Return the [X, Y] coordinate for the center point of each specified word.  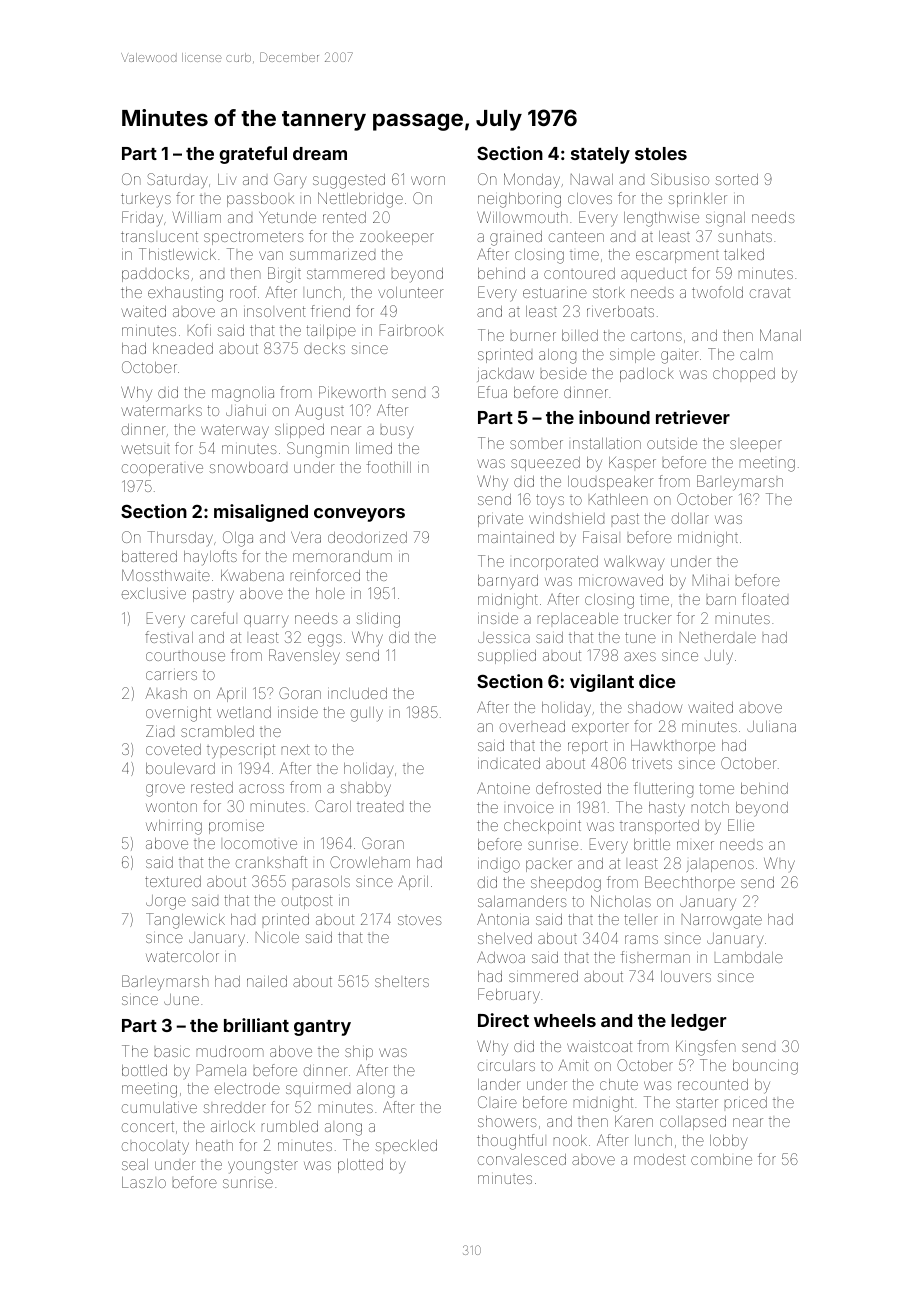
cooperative [162, 470]
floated [765, 599]
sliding [378, 620]
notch [710, 807]
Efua [492, 392]
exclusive [154, 593]
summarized [332, 255]
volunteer [411, 292]
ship [359, 1053]
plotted [360, 1166]
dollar [690, 518]
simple [632, 357]
